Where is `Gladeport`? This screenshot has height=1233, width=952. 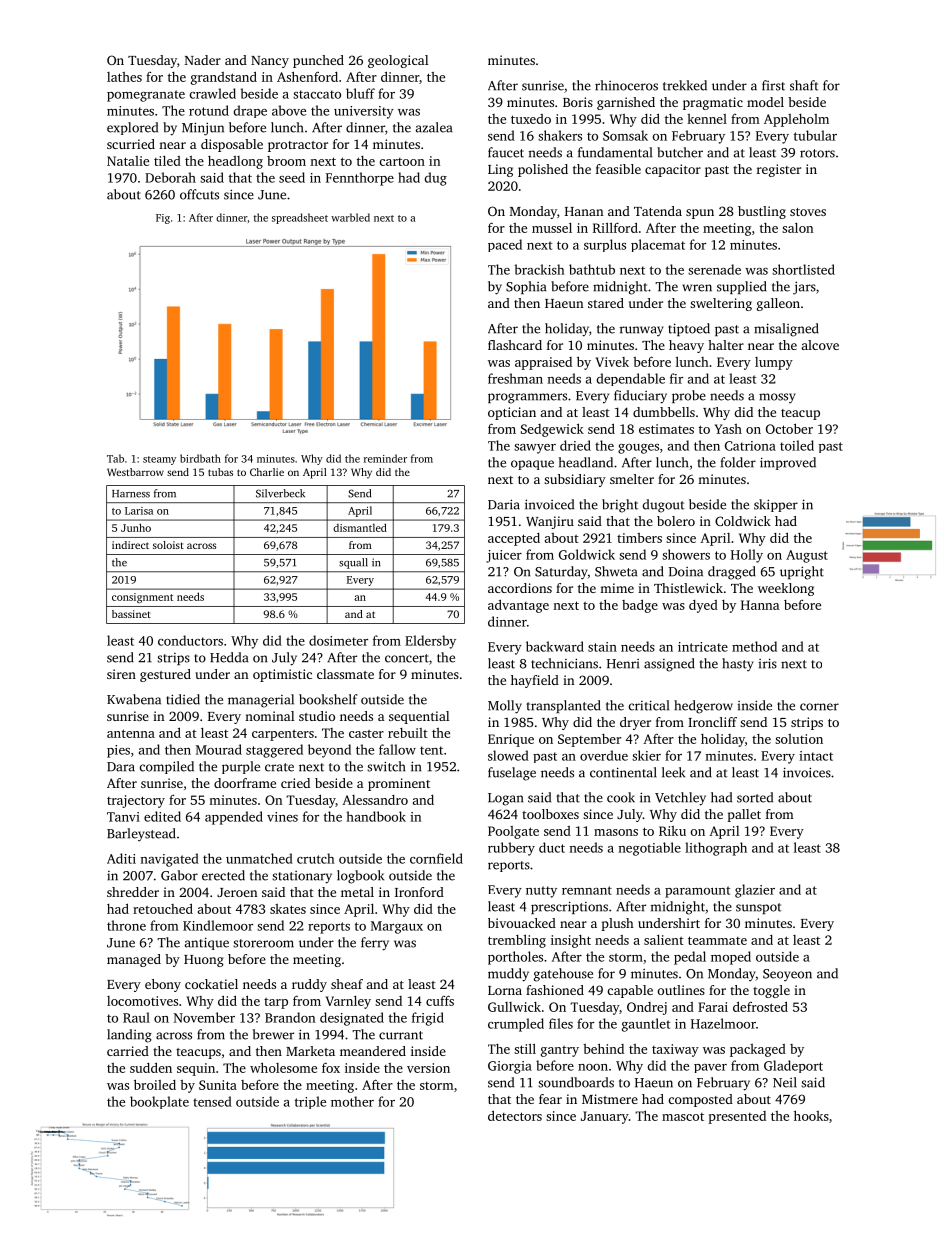 Gladeport is located at coordinates (793, 1066).
